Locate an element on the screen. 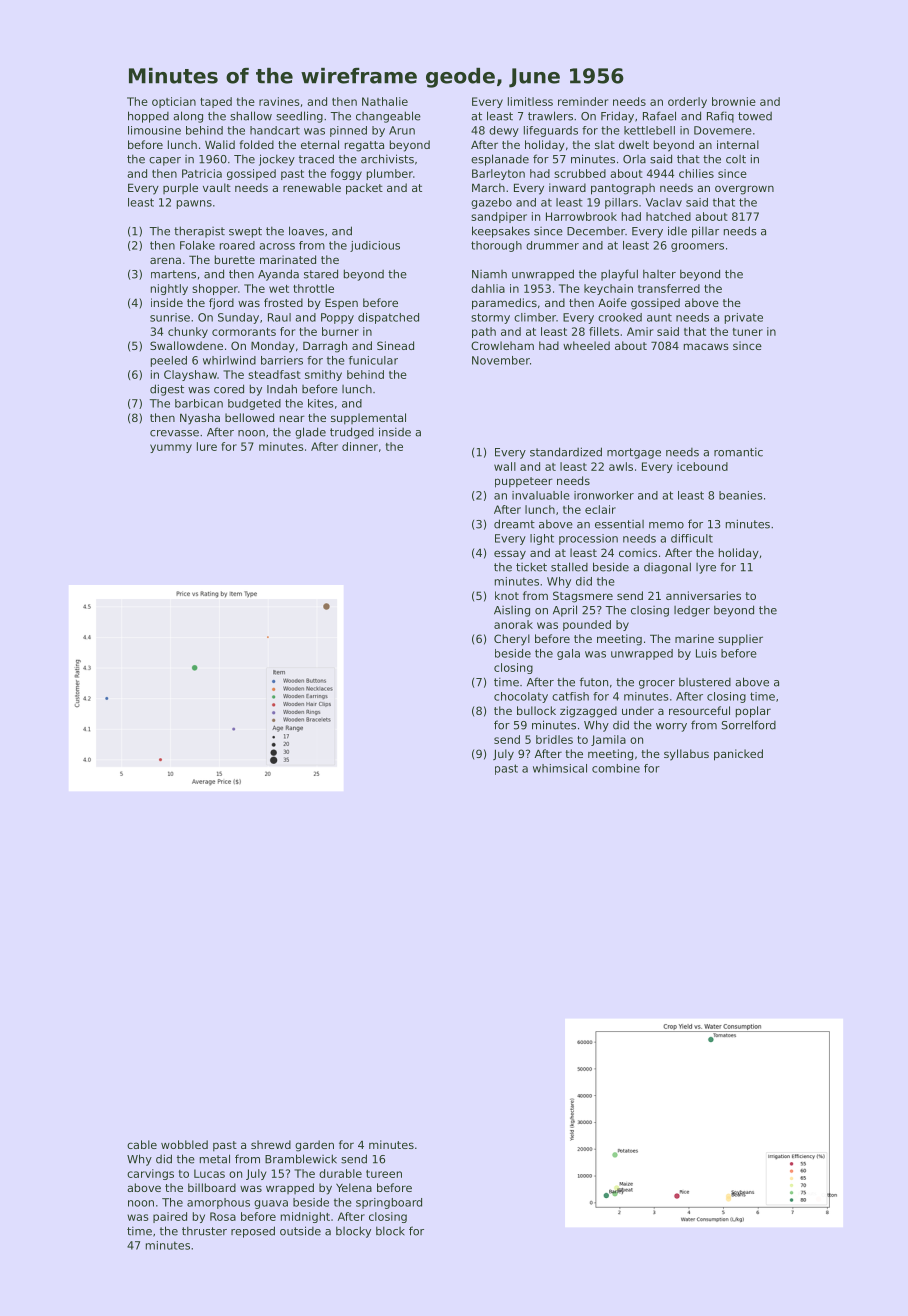 This screenshot has width=908, height=1316. knot is located at coordinates (507, 595).
